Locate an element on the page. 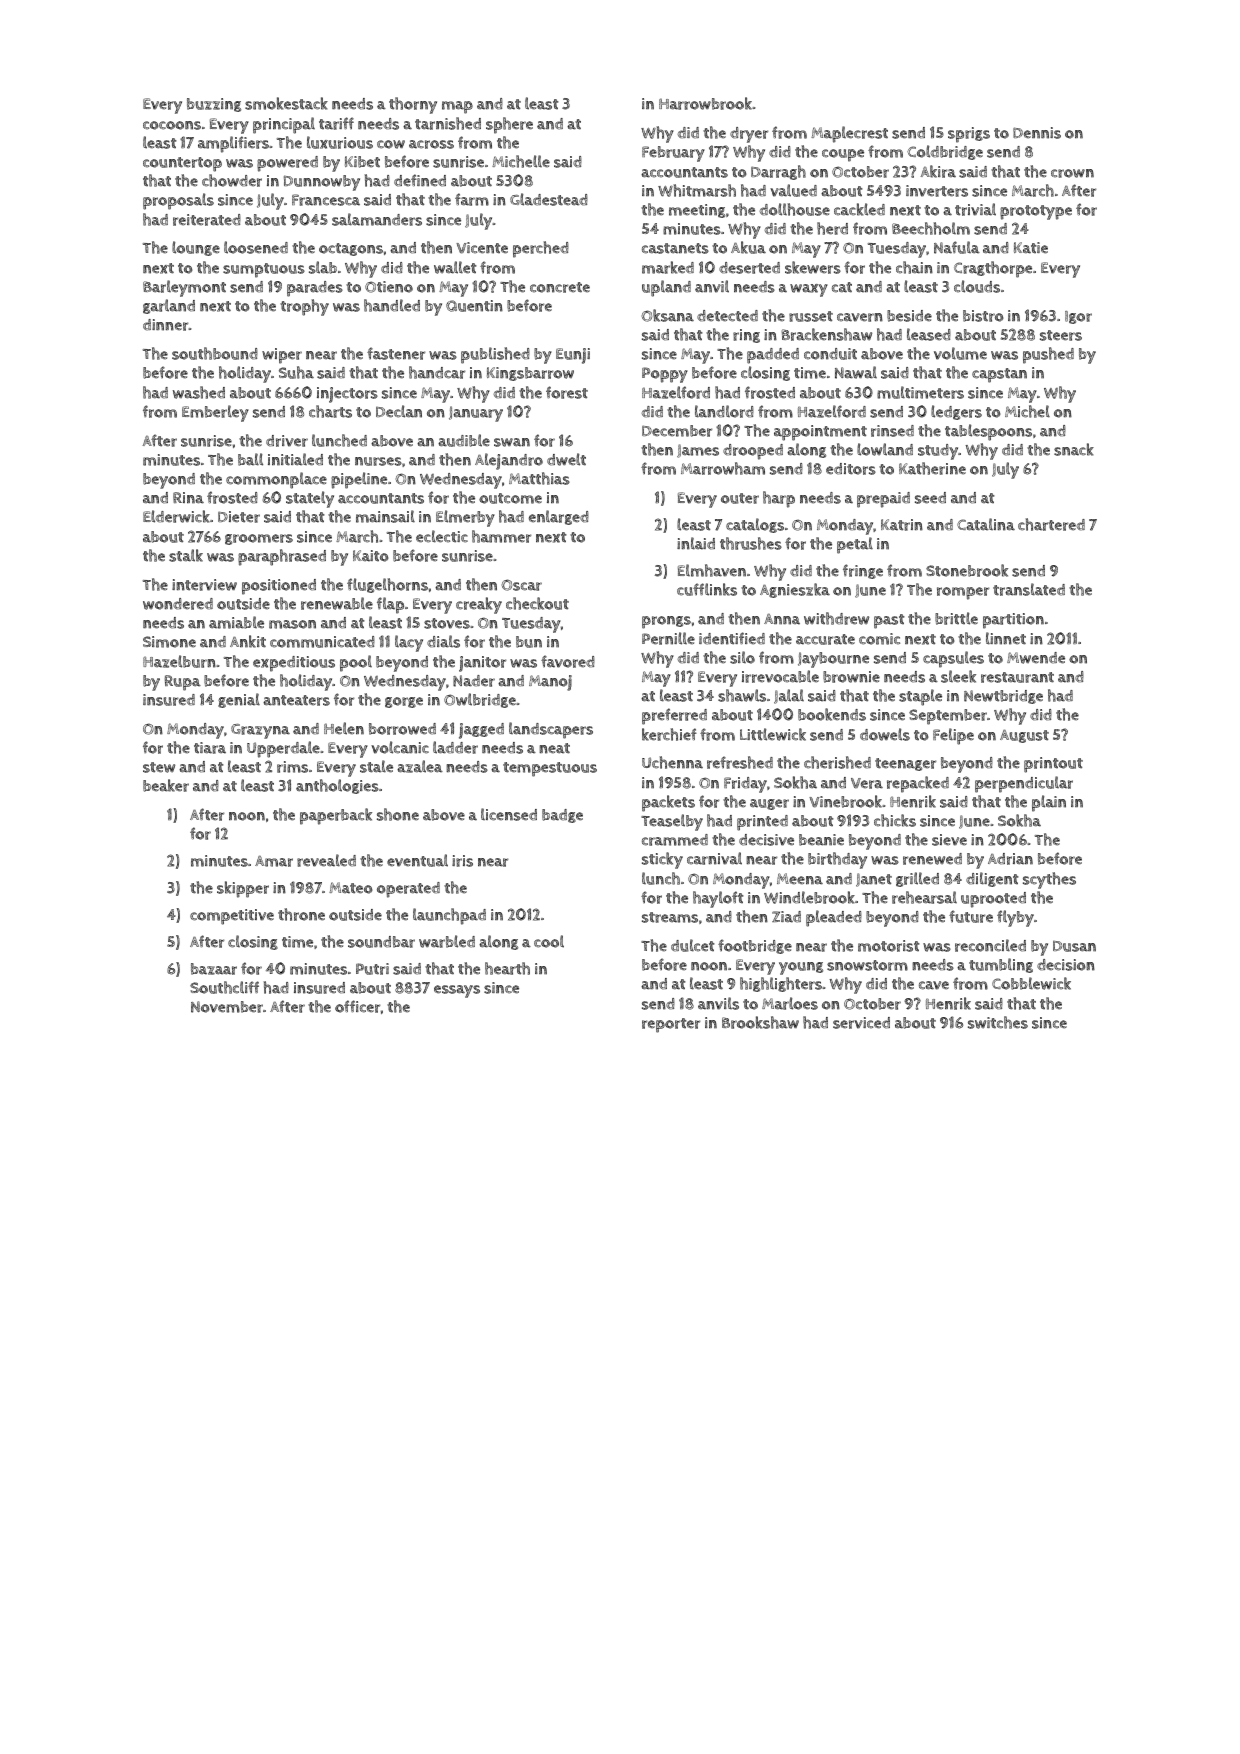 The image size is (1240, 1754). cool is located at coordinates (549, 941).
